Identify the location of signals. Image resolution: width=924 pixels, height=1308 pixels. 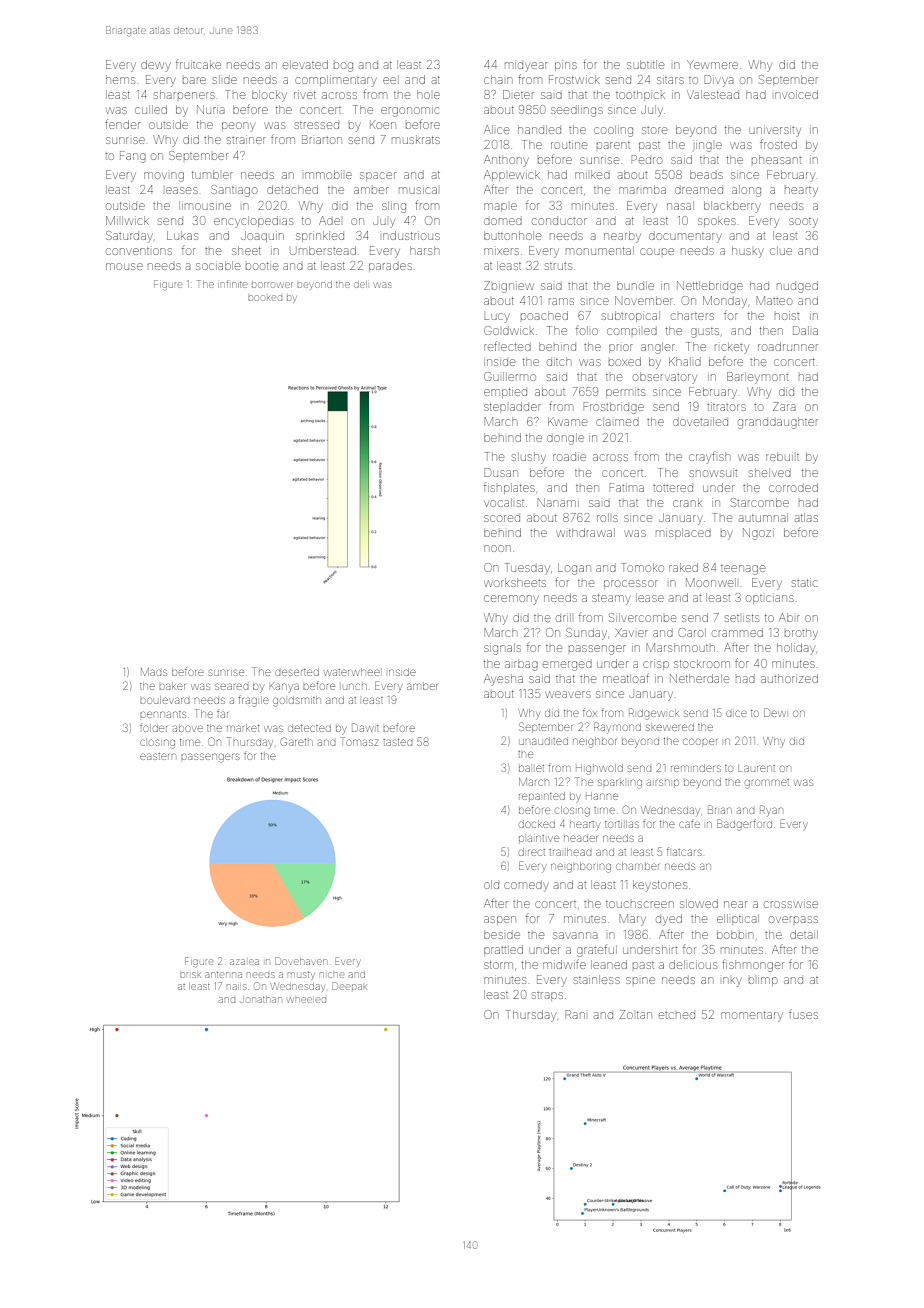
(502, 649).
